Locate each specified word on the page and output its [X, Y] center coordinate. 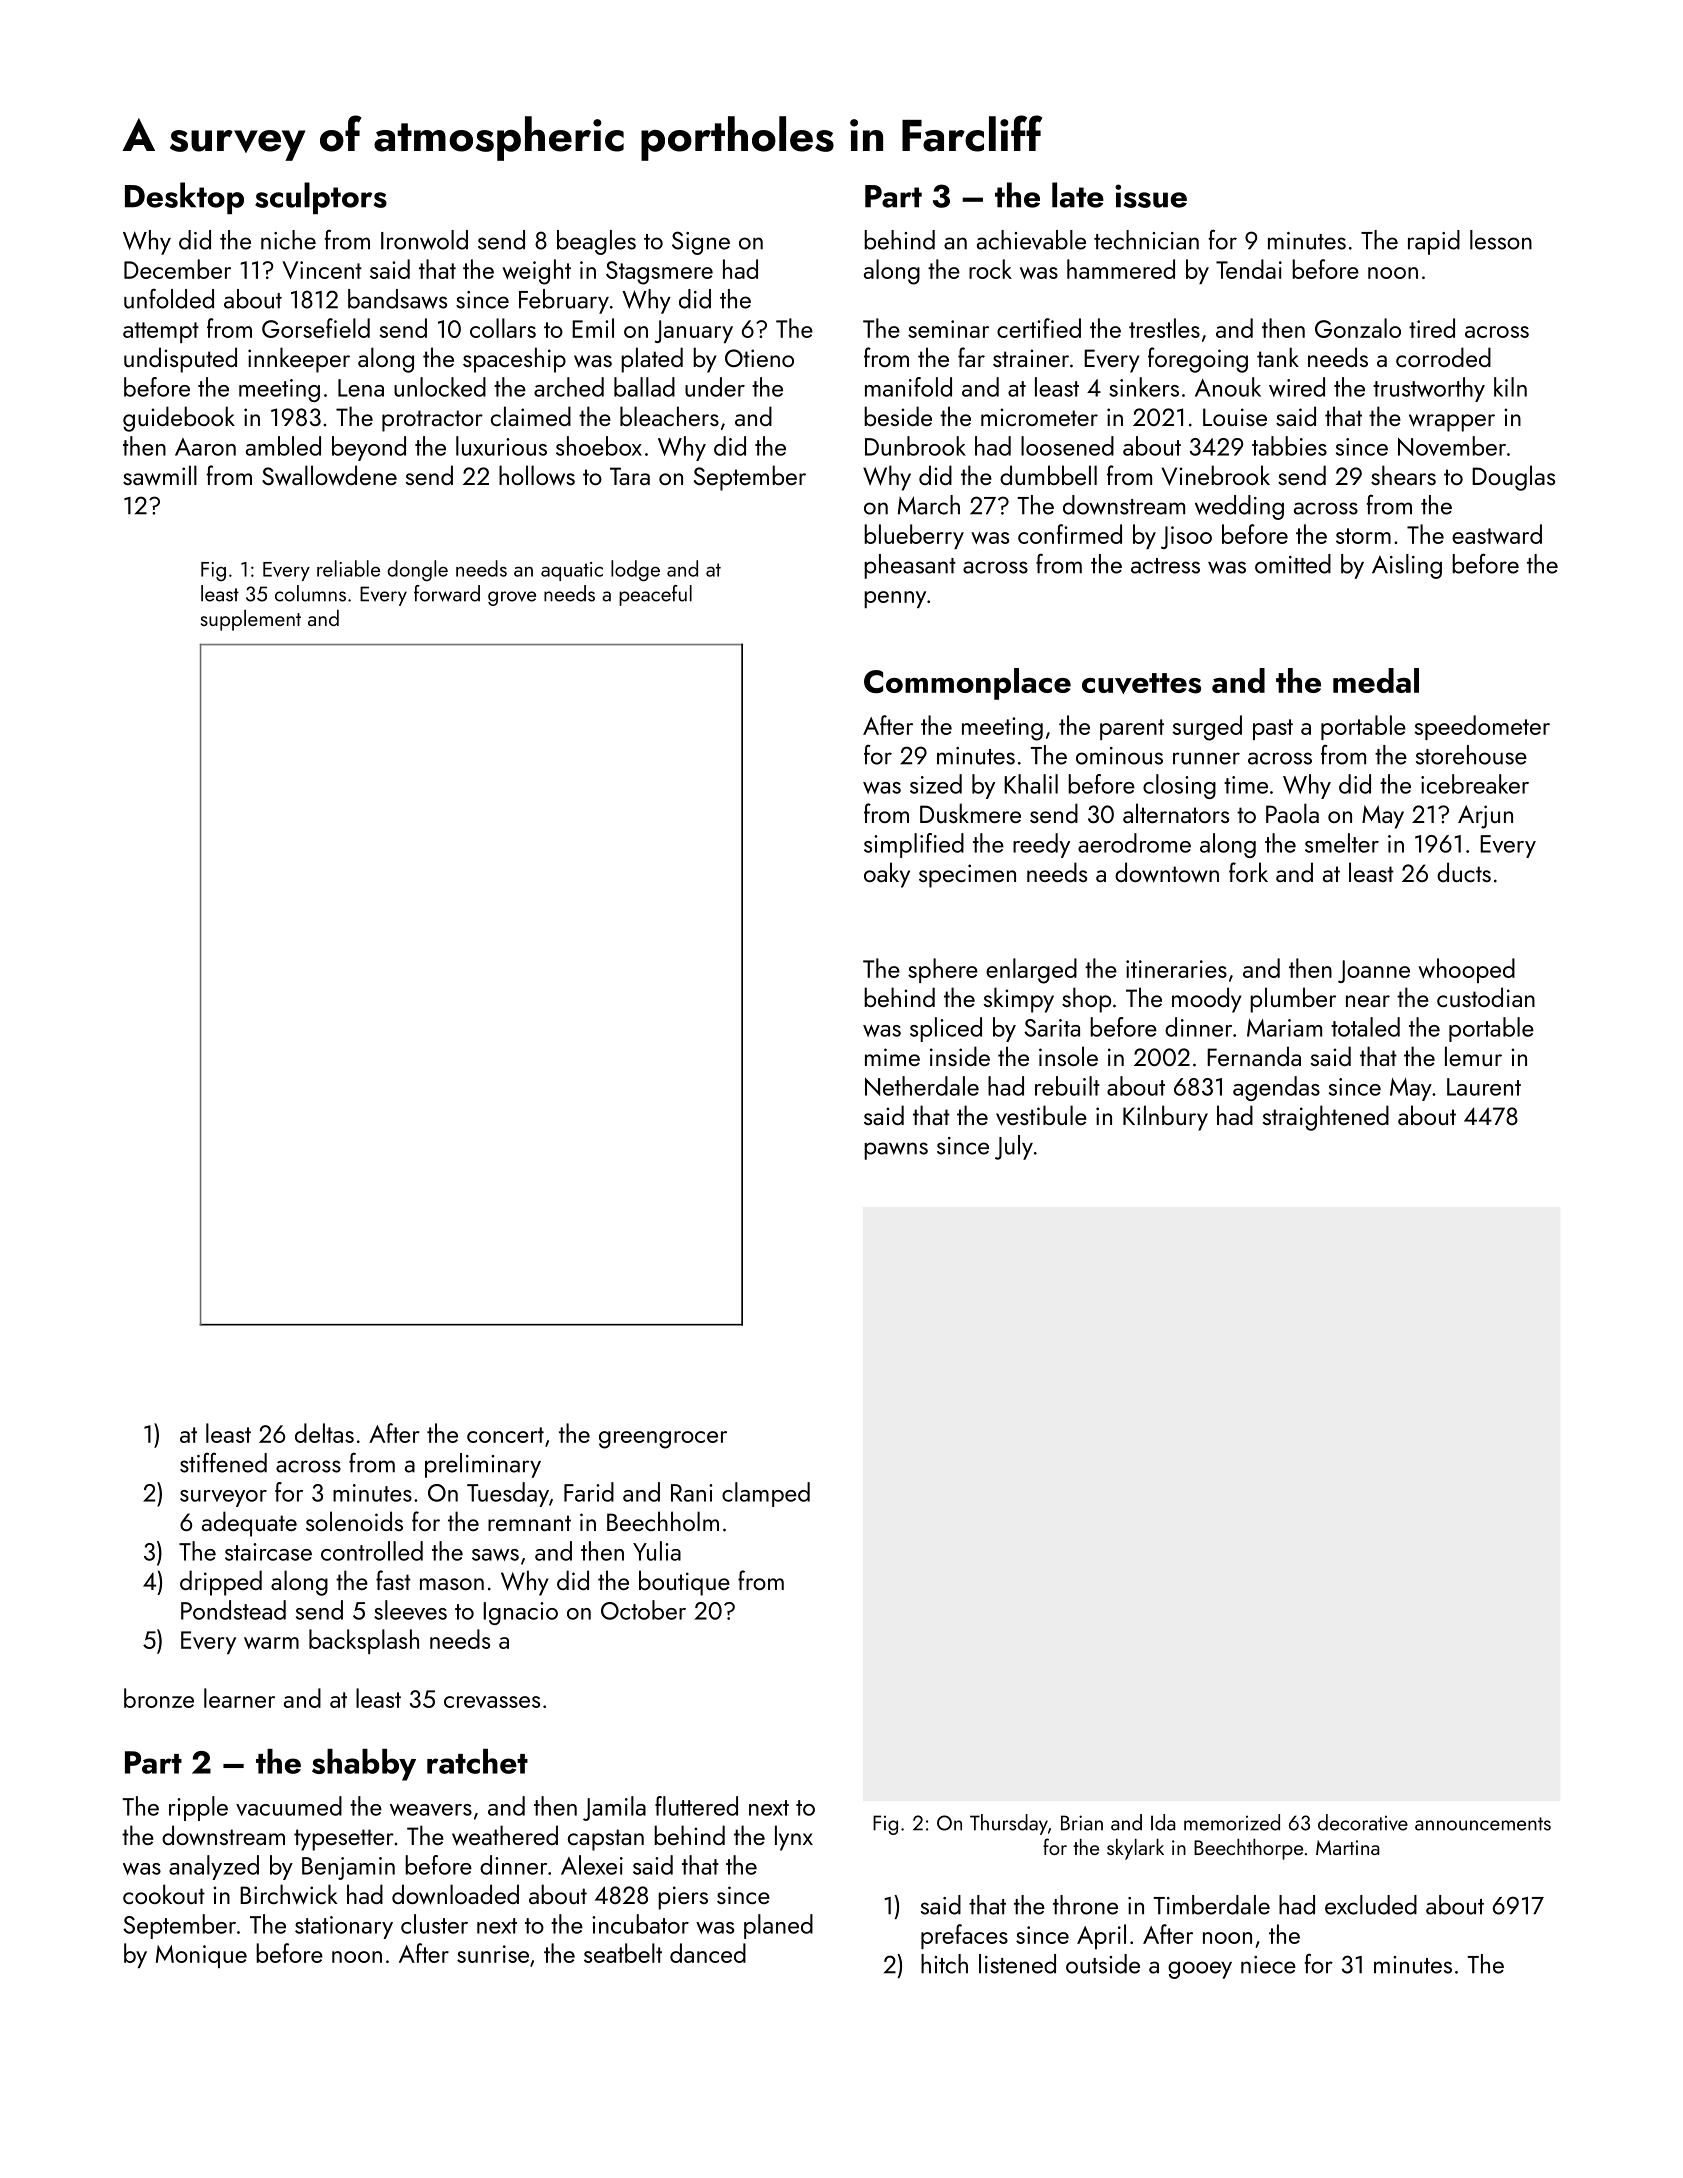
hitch [944, 1964]
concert [505, 1435]
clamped [766, 1494]
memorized [1232, 1822]
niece [1268, 1965]
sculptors [321, 198]
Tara [630, 476]
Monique [201, 1956]
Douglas [1513, 478]
